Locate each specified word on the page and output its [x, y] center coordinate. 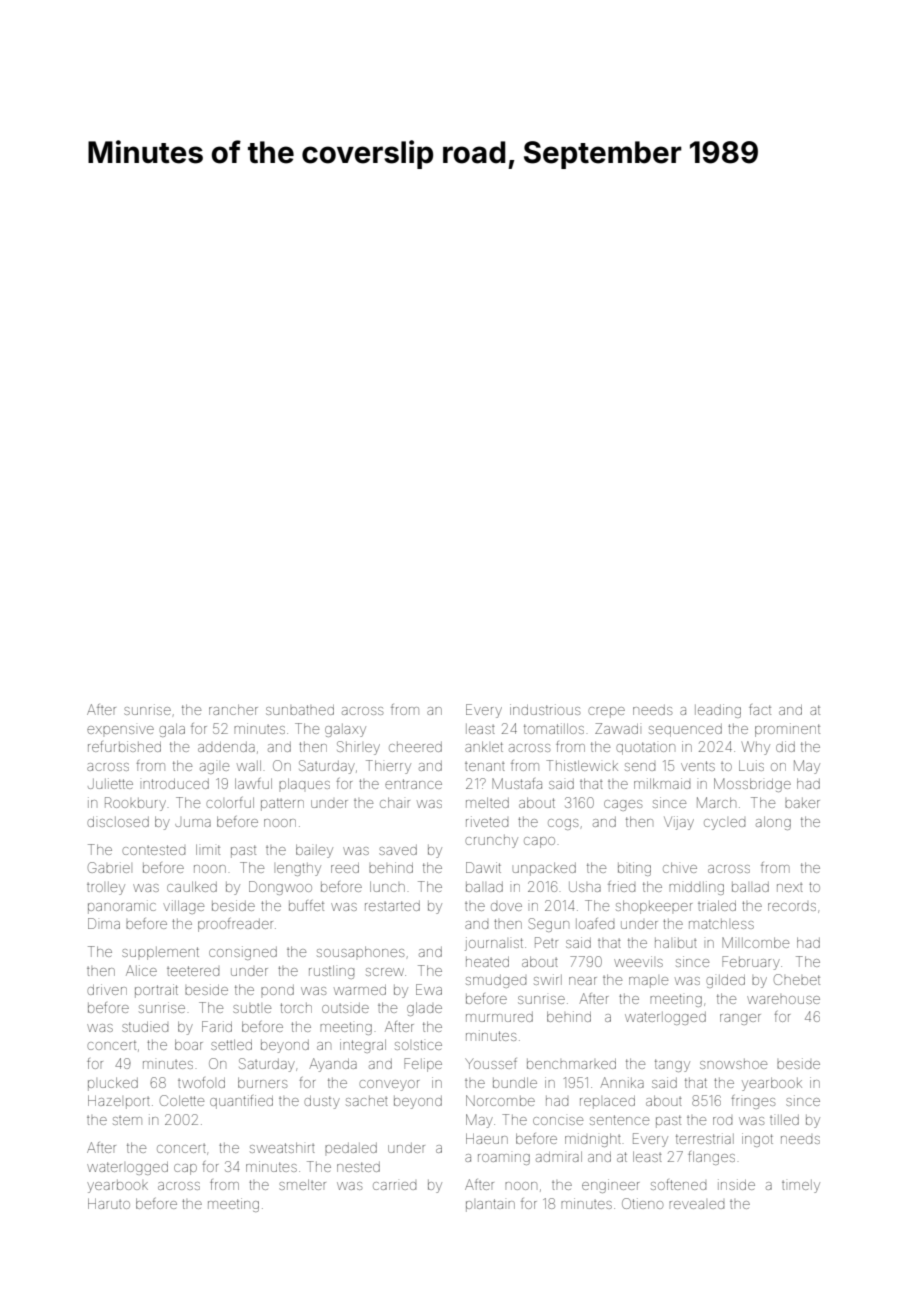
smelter [302, 1184]
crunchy [491, 841]
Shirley [358, 748]
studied [145, 1027]
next [790, 887]
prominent [787, 730]
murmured [499, 1017]
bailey [314, 851]
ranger [740, 1019]
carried [394, 1186]
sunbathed [300, 710]
